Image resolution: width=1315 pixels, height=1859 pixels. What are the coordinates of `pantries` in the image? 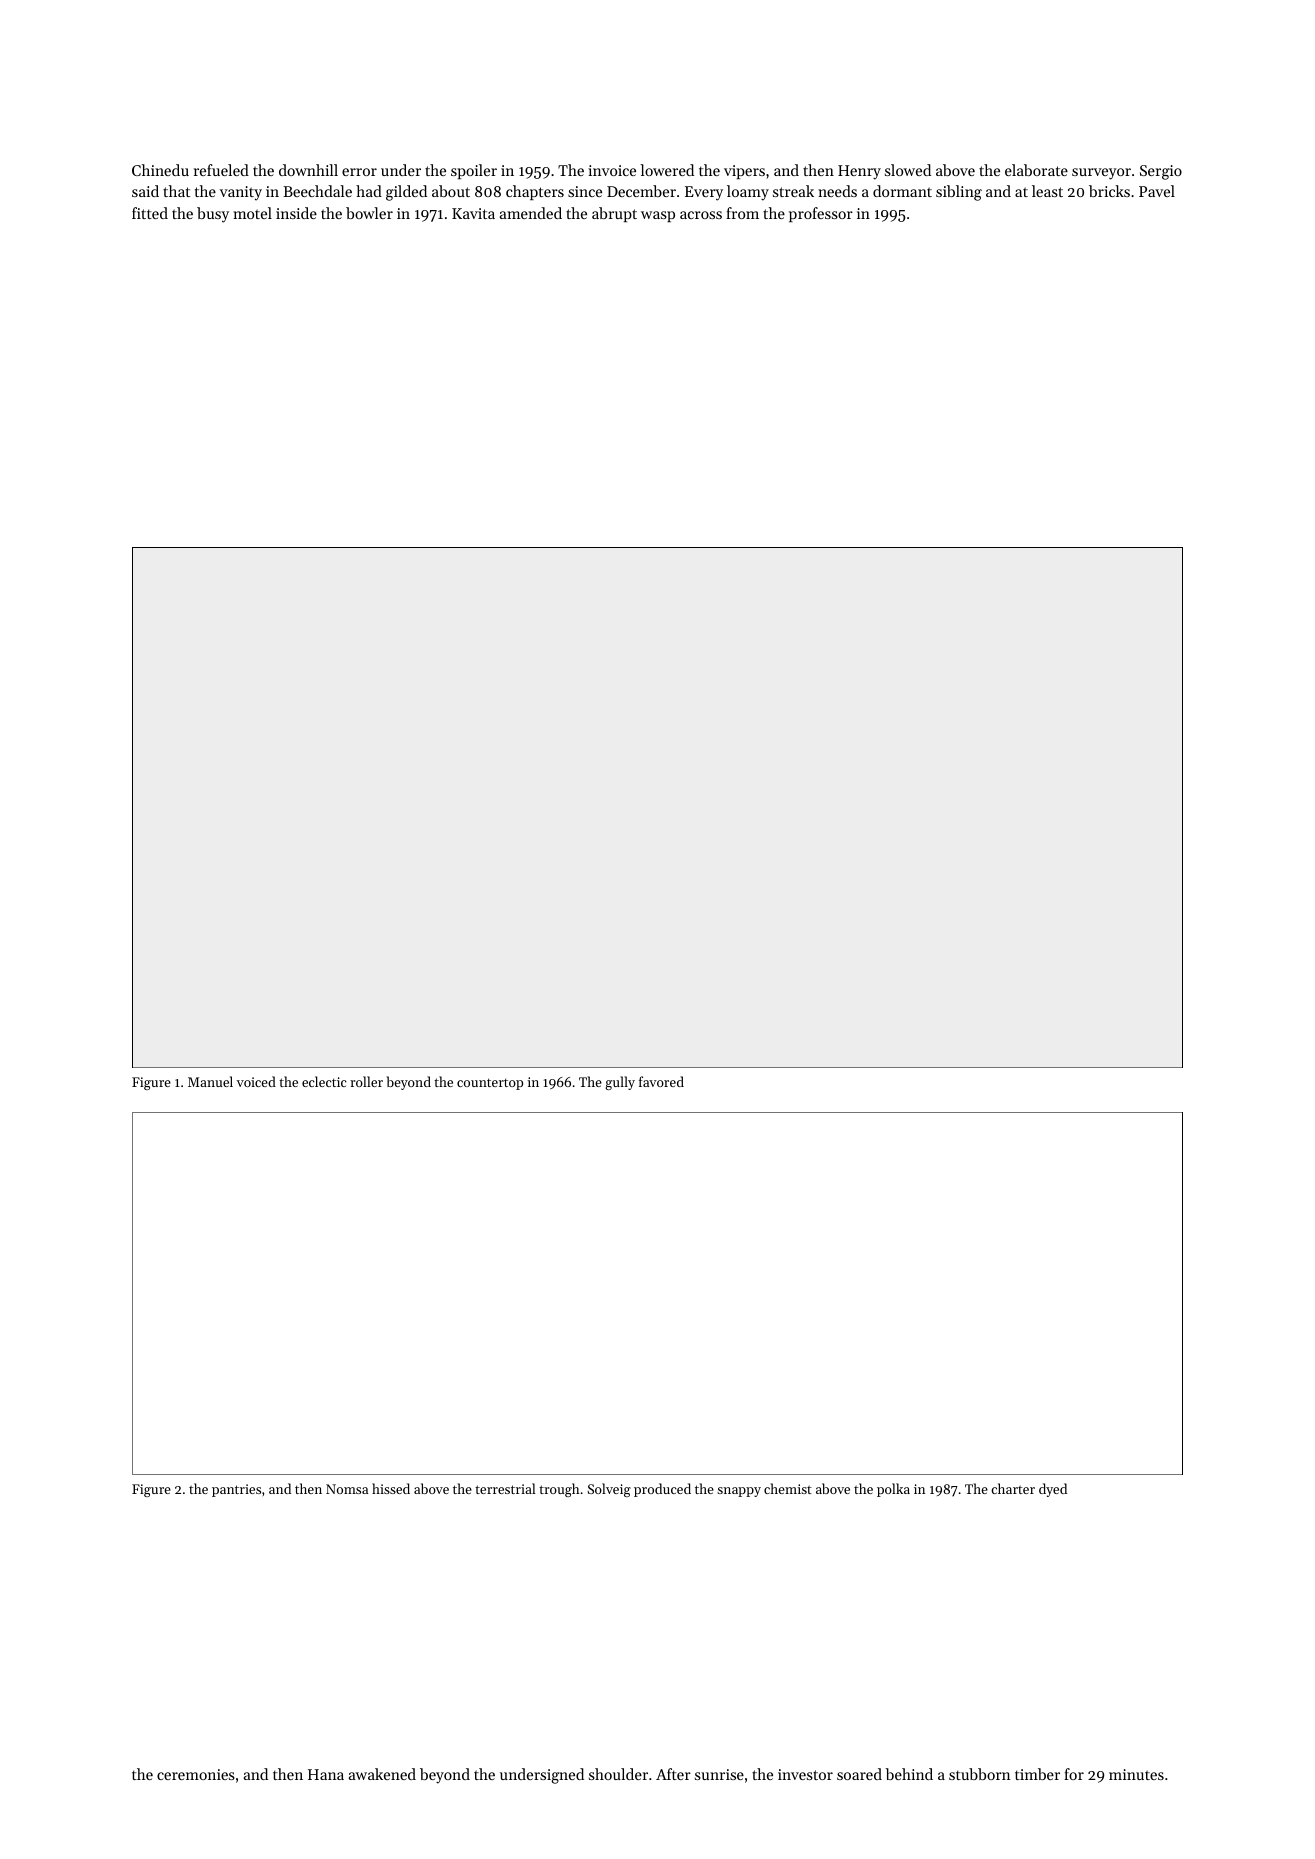 It's located at (236, 1490).
